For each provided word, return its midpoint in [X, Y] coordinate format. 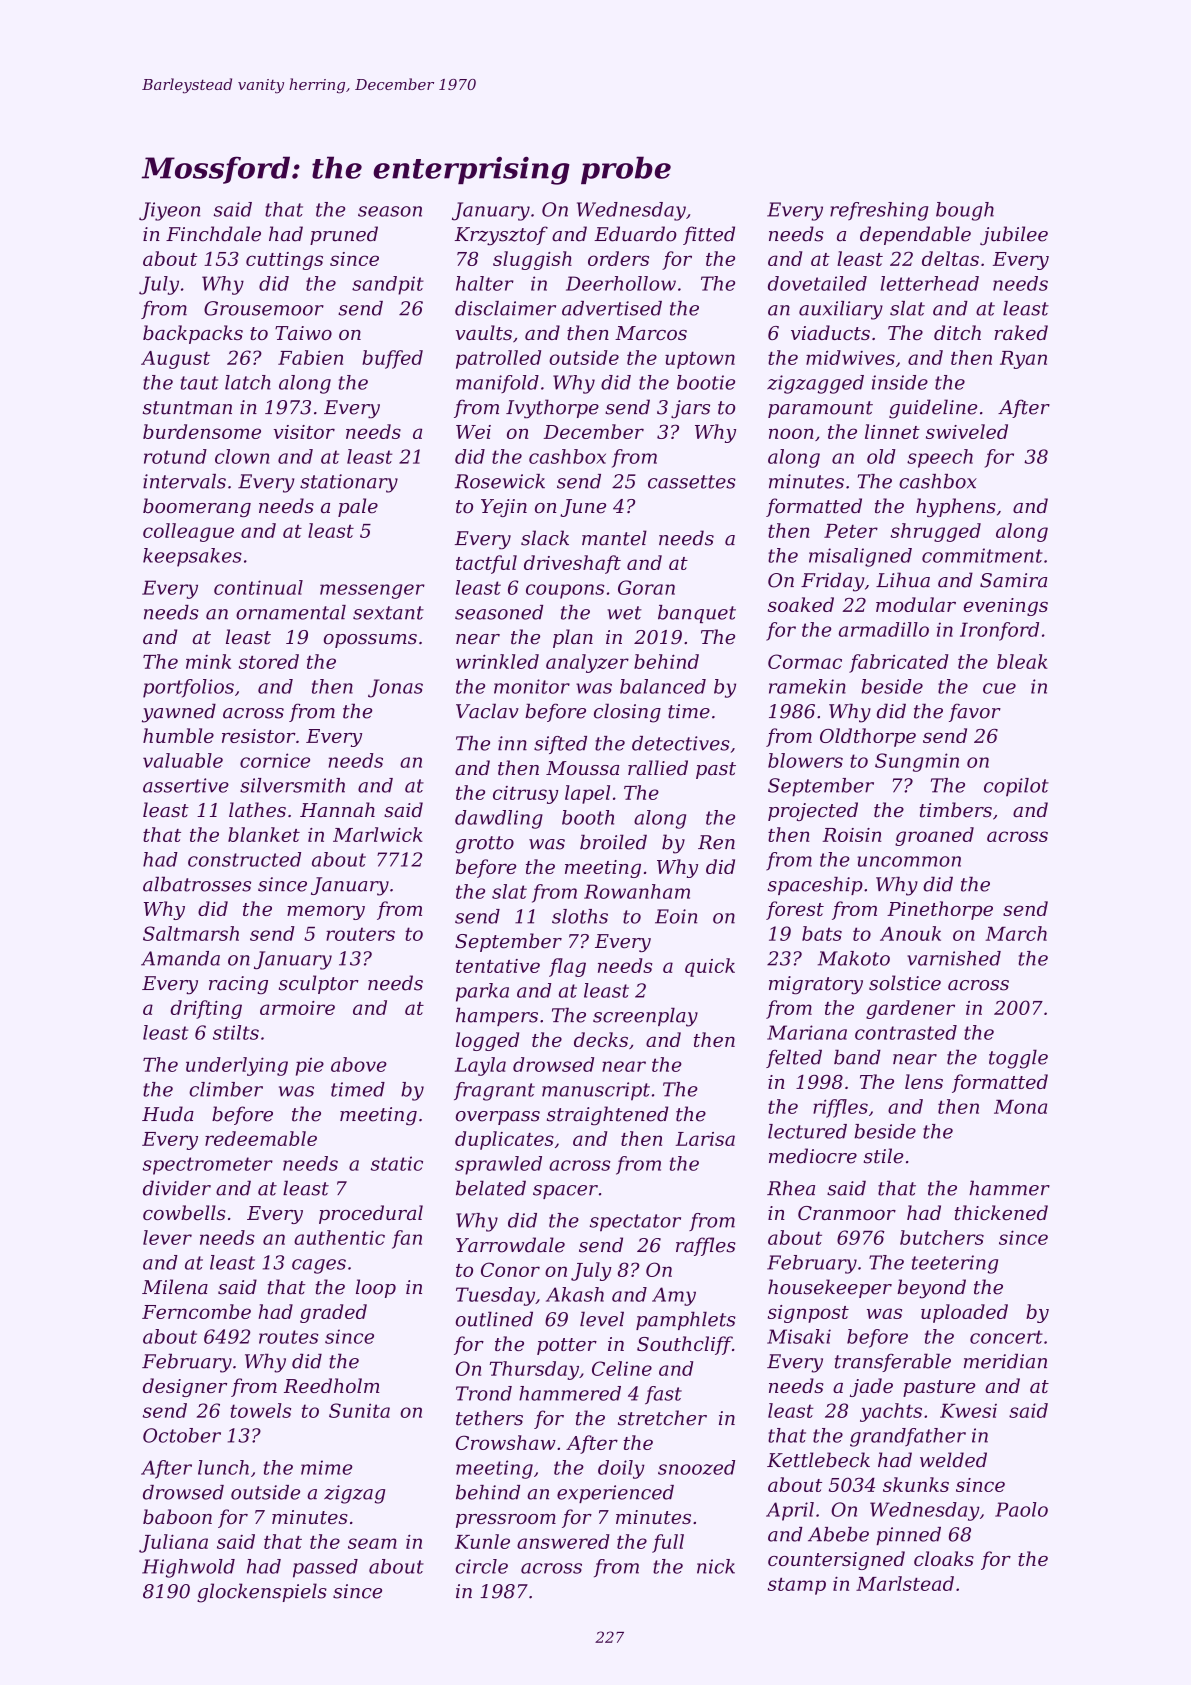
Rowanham [637, 891]
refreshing [879, 211]
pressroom [506, 1521]
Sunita [359, 1410]
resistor [259, 736]
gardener [910, 1009]
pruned [344, 235]
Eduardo [635, 234]
